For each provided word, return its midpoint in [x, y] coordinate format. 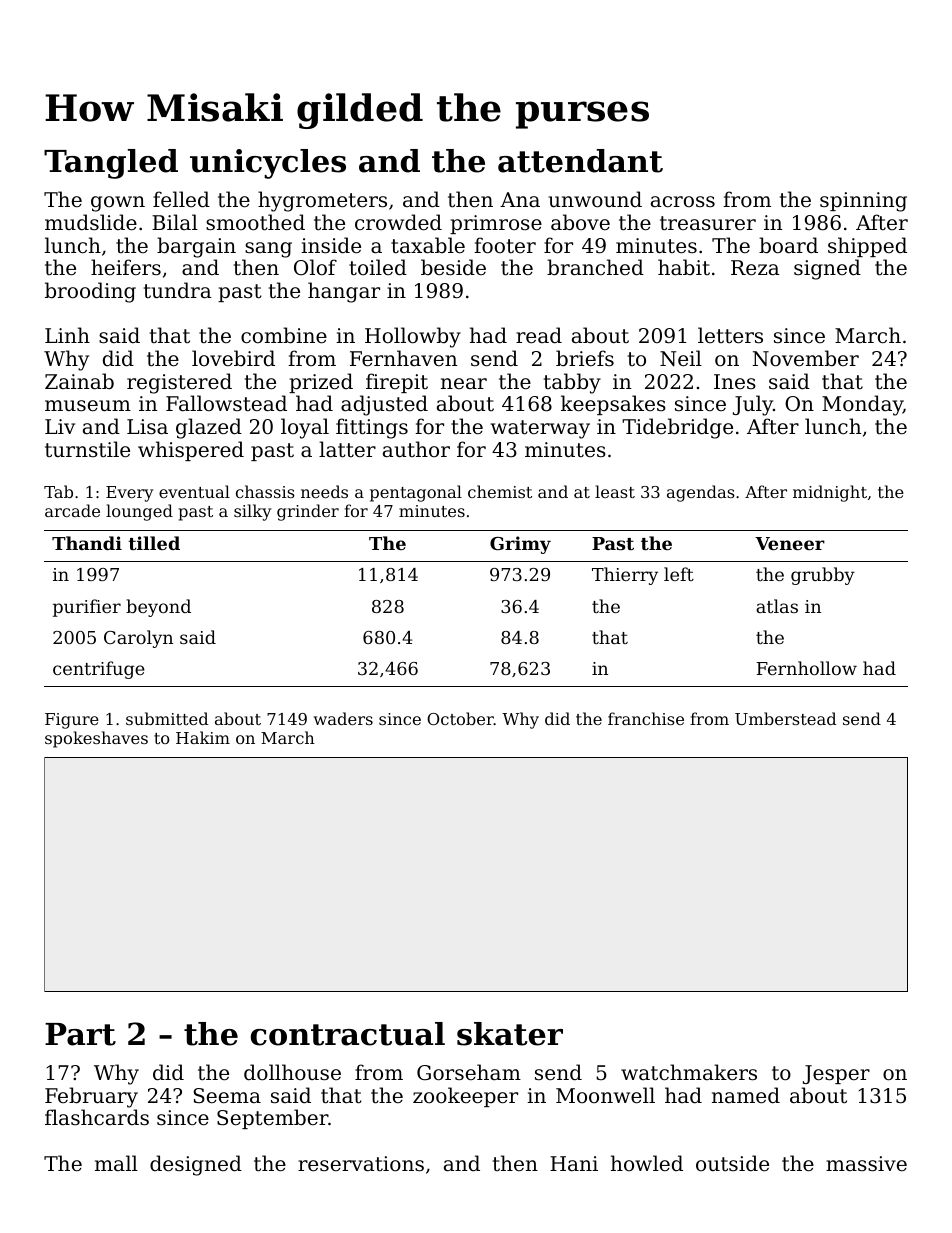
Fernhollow [807, 668]
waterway [540, 429]
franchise [646, 718]
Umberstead [785, 718]
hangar [344, 292]
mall [116, 1163]
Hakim [203, 737]
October [460, 718]
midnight [830, 493]
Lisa [147, 427]
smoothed [255, 222]
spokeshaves [96, 739]
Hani [574, 1163]
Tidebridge [677, 428]
